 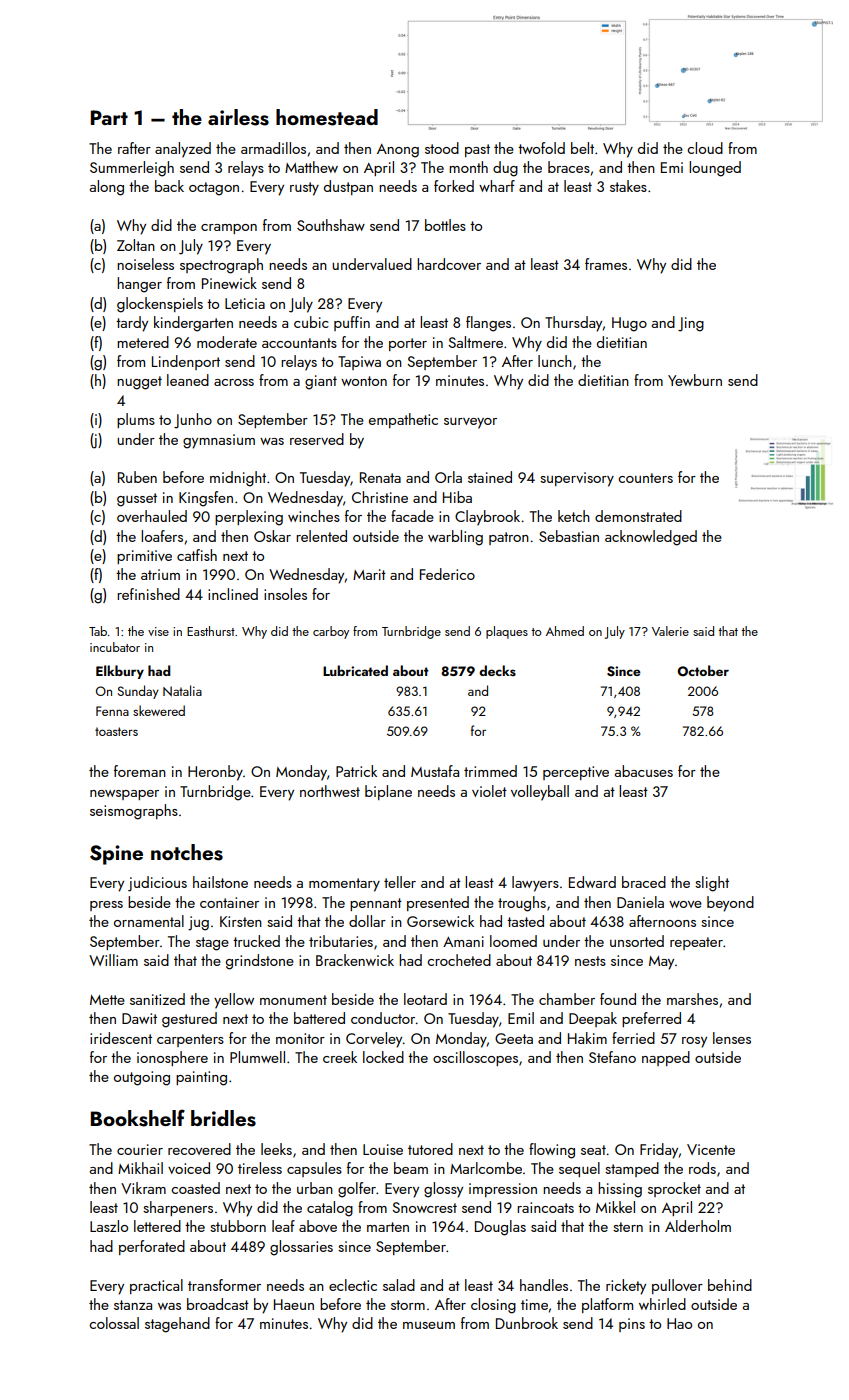 What do you see at coordinates (190, 1040) in the image?
I see `carpenters` at bounding box center [190, 1040].
